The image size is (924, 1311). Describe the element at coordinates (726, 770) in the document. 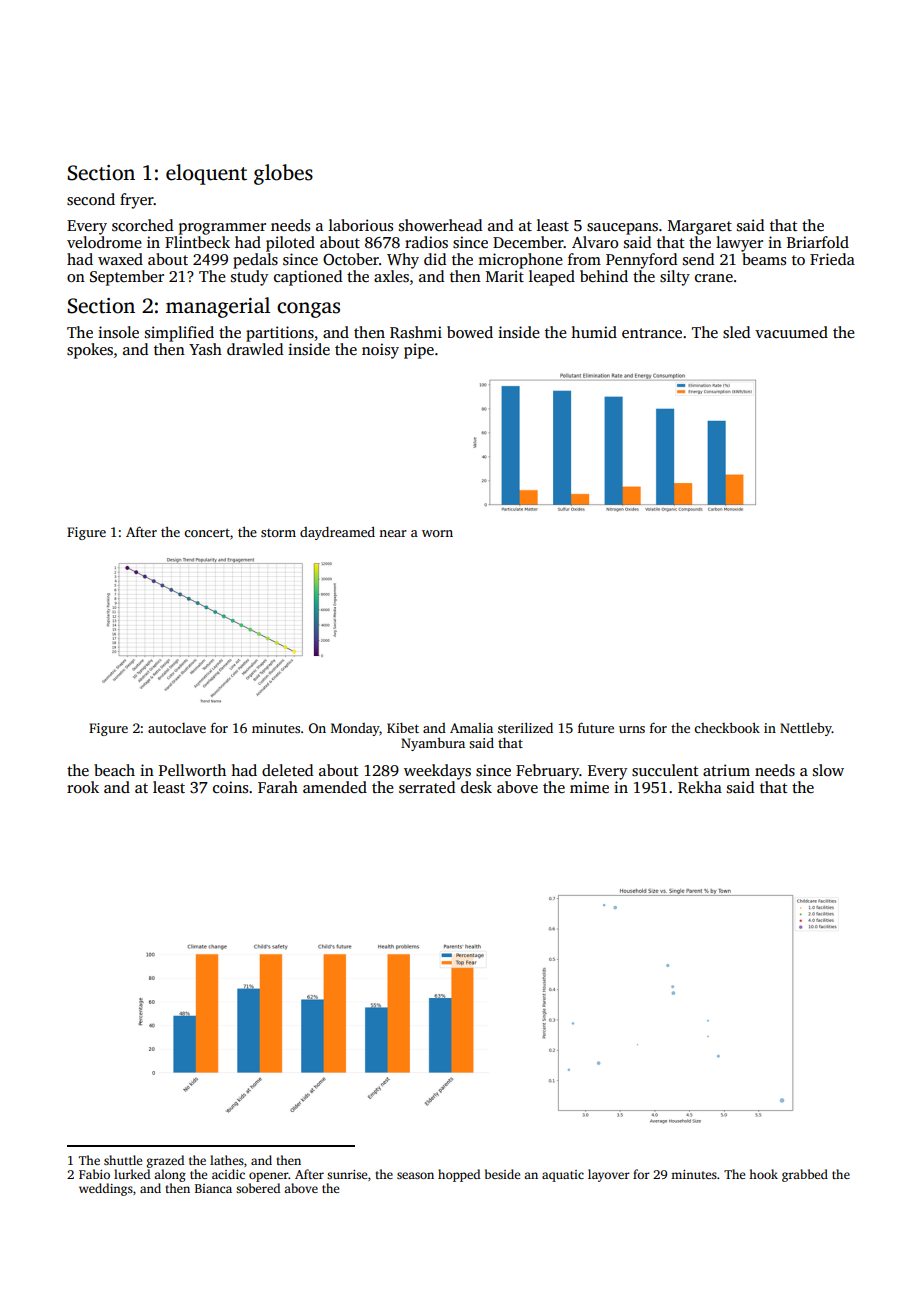

I see `atrium` at that location.
